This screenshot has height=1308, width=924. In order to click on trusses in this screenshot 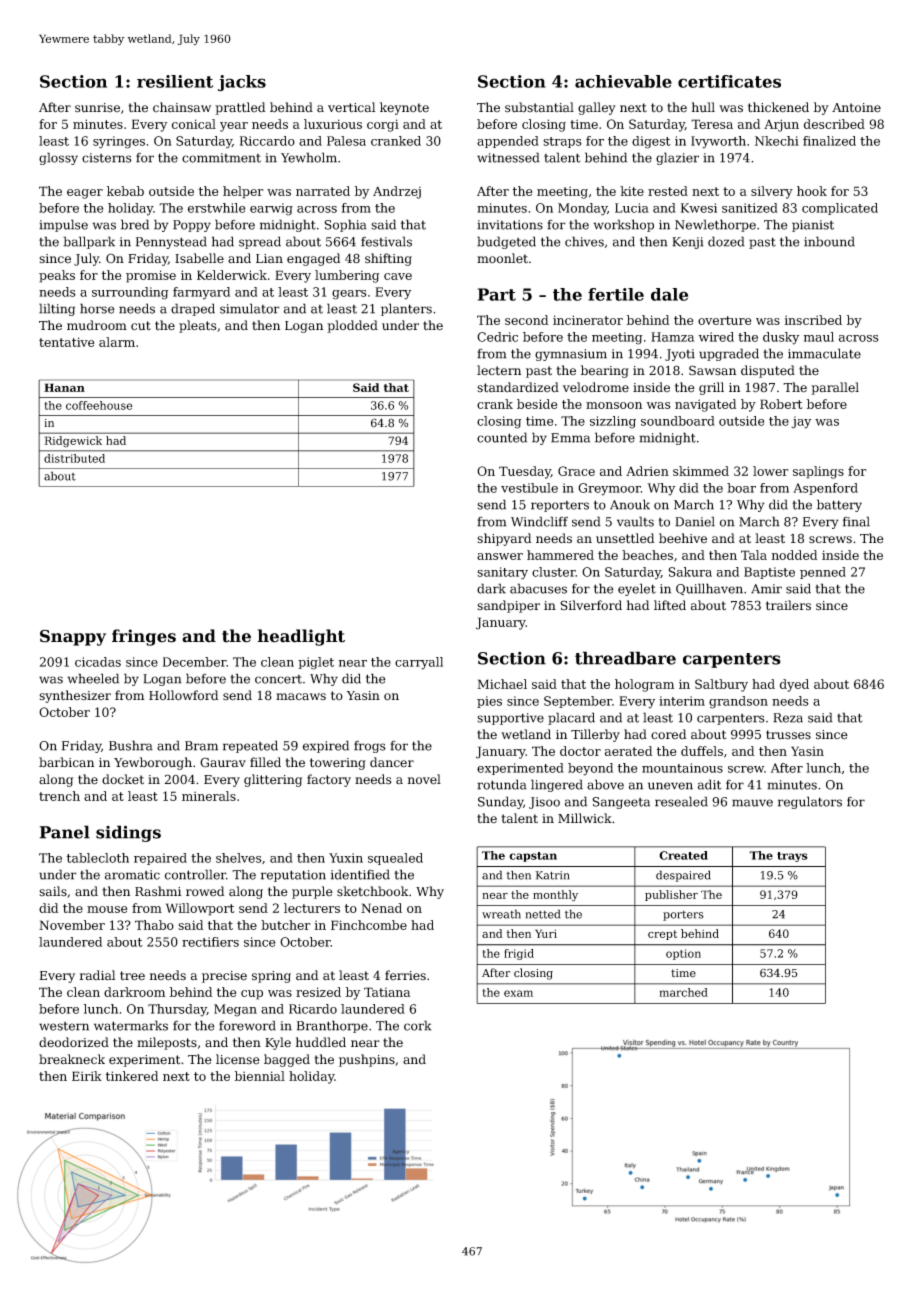, I will do `click(788, 735)`.
